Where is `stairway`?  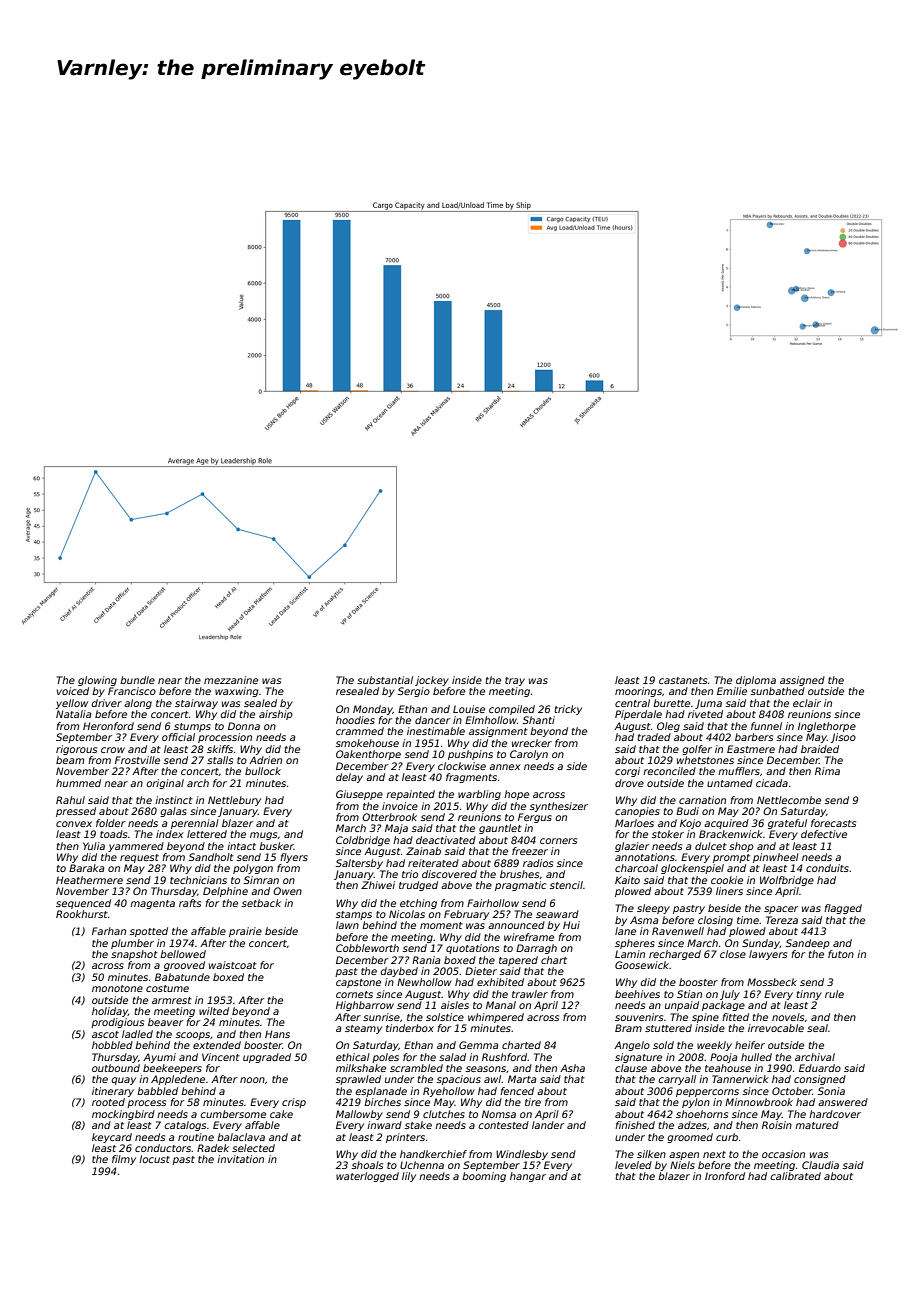
stairway is located at coordinates (196, 704).
